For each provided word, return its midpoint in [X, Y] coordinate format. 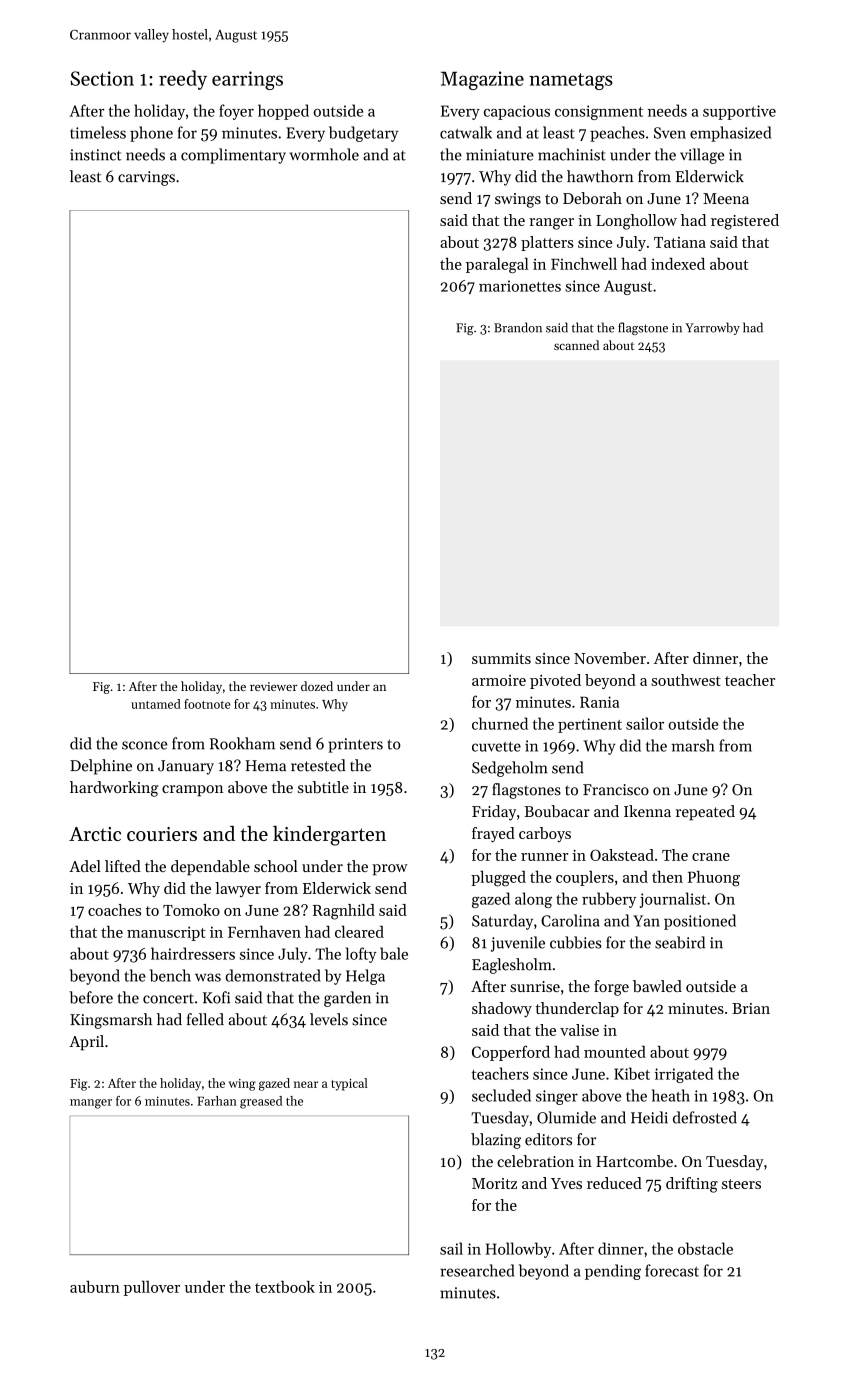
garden [347, 999]
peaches [617, 134]
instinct [96, 155]
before [91, 997]
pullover [152, 1288]
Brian [751, 1008]
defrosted [705, 1117]
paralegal [497, 266]
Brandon [518, 327]
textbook [285, 1287]
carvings [146, 178]
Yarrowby [712, 328]
